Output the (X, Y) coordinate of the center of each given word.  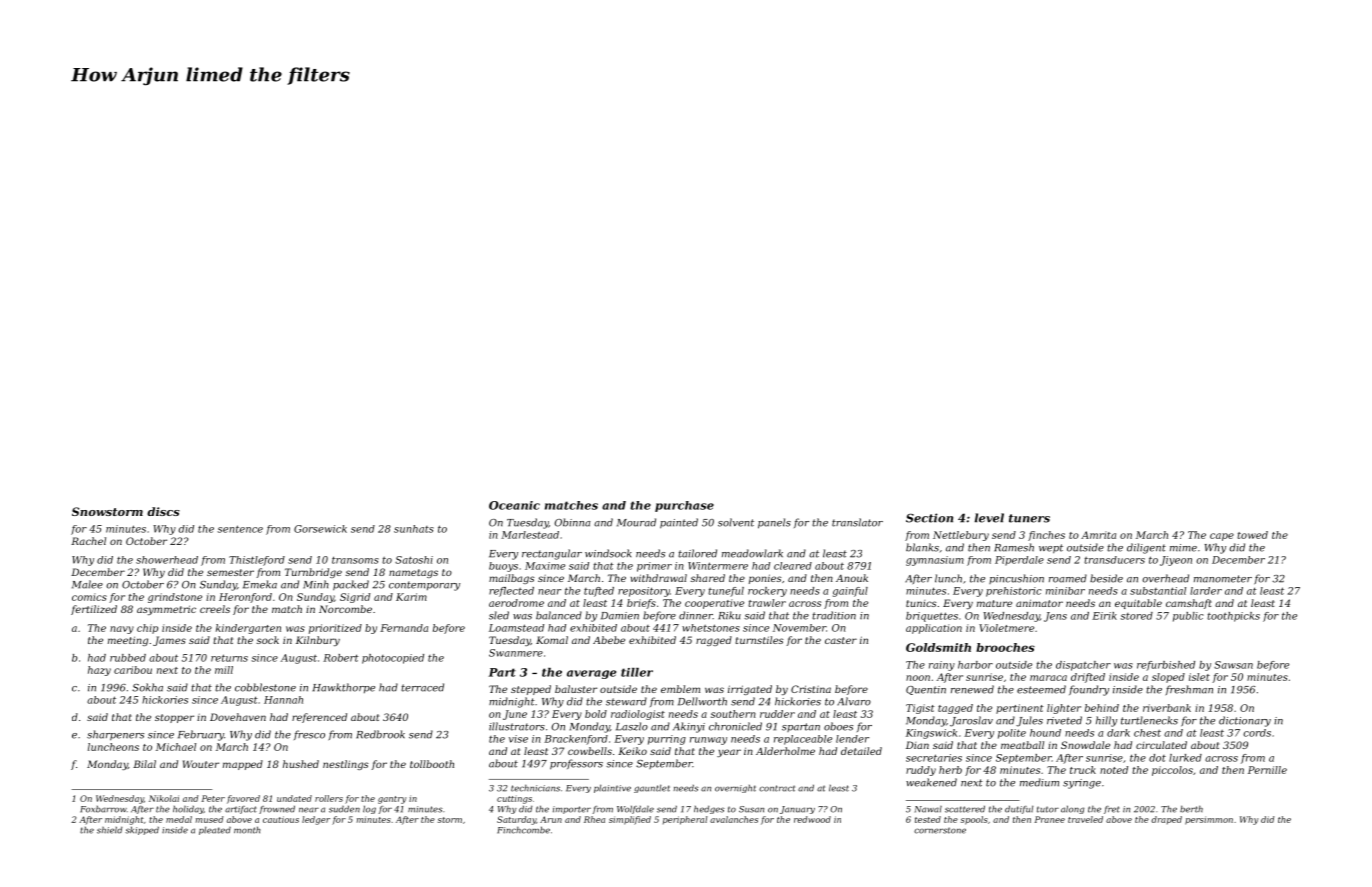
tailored (697, 553)
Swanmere (516, 653)
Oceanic (514, 505)
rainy (942, 666)
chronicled (735, 726)
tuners (1029, 518)
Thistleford (257, 561)
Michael (176, 747)
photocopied (393, 659)
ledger (316, 820)
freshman (1189, 690)
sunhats (414, 529)
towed (1252, 535)
